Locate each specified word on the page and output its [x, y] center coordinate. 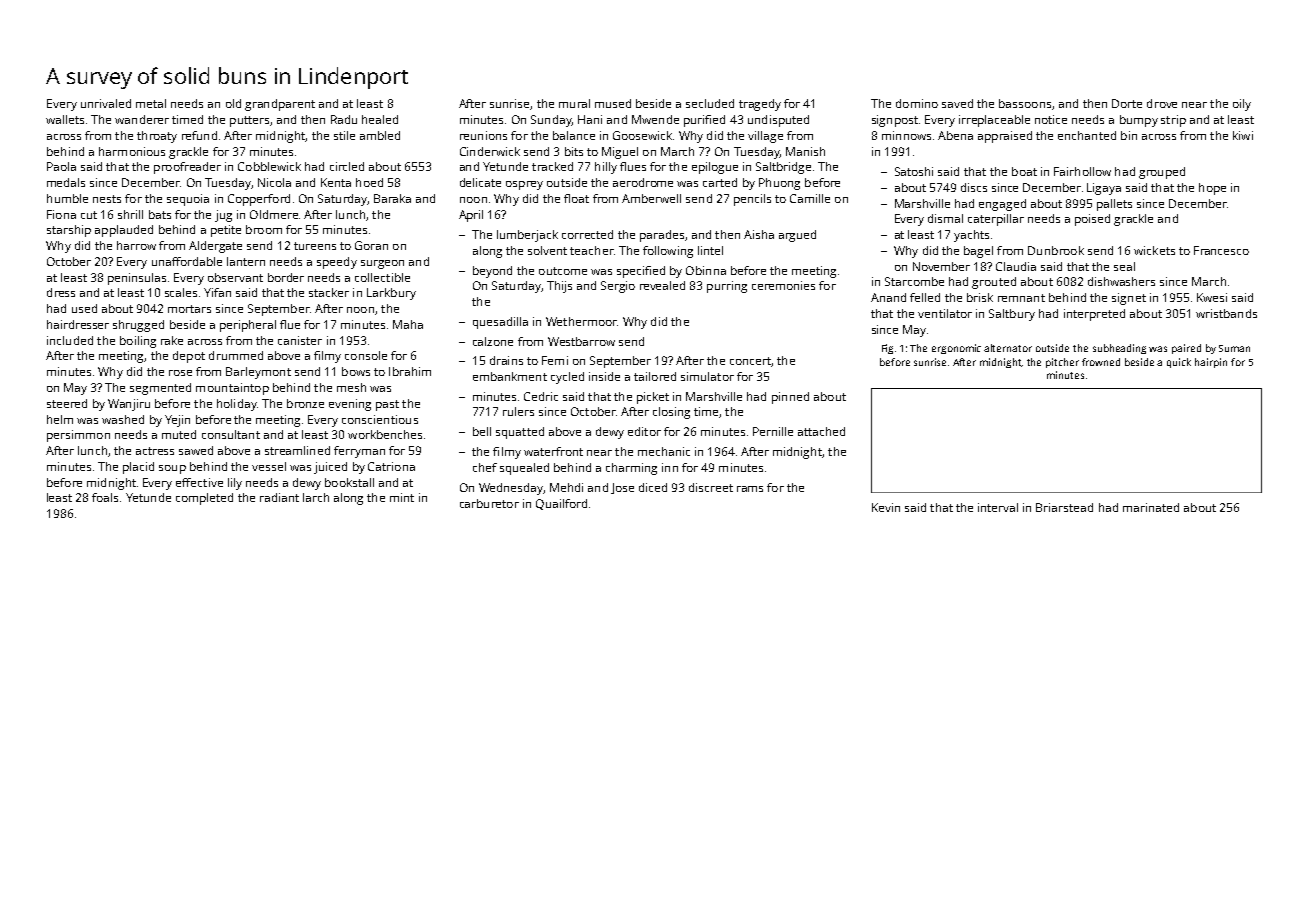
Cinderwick [490, 151]
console [366, 355]
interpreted [1094, 315]
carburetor [489, 503]
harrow [136, 245]
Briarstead [1064, 507]
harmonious [132, 151]
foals [105, 497]
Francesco [1221, 250]
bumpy [1139, 121]
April [471, 216]
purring [727, 287]
